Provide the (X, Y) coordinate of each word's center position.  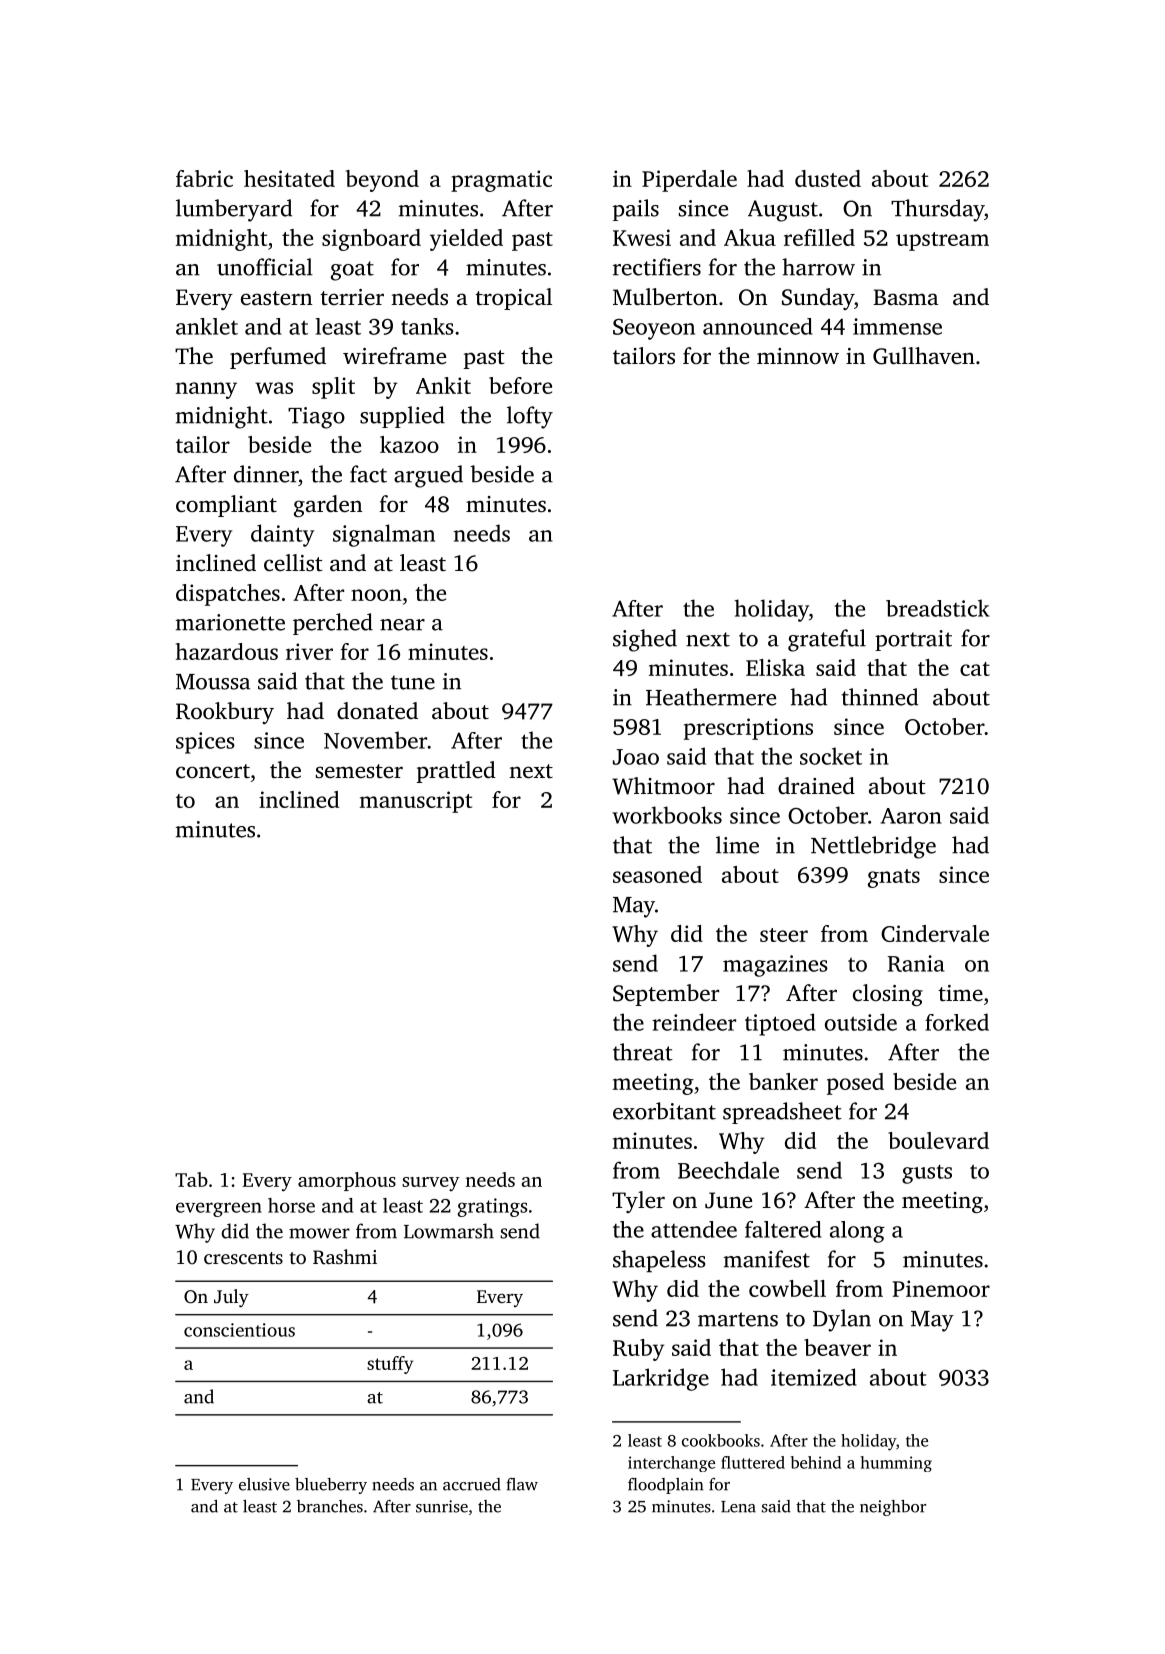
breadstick (938, 608)
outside (861, 1022)
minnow (798, 356)
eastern (277, 298)
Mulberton (665, 296)
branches (330, 1506)
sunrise (442, 1506)
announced (758, 326)
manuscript (416, 802)
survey (431, 1184)
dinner (266, 474)
